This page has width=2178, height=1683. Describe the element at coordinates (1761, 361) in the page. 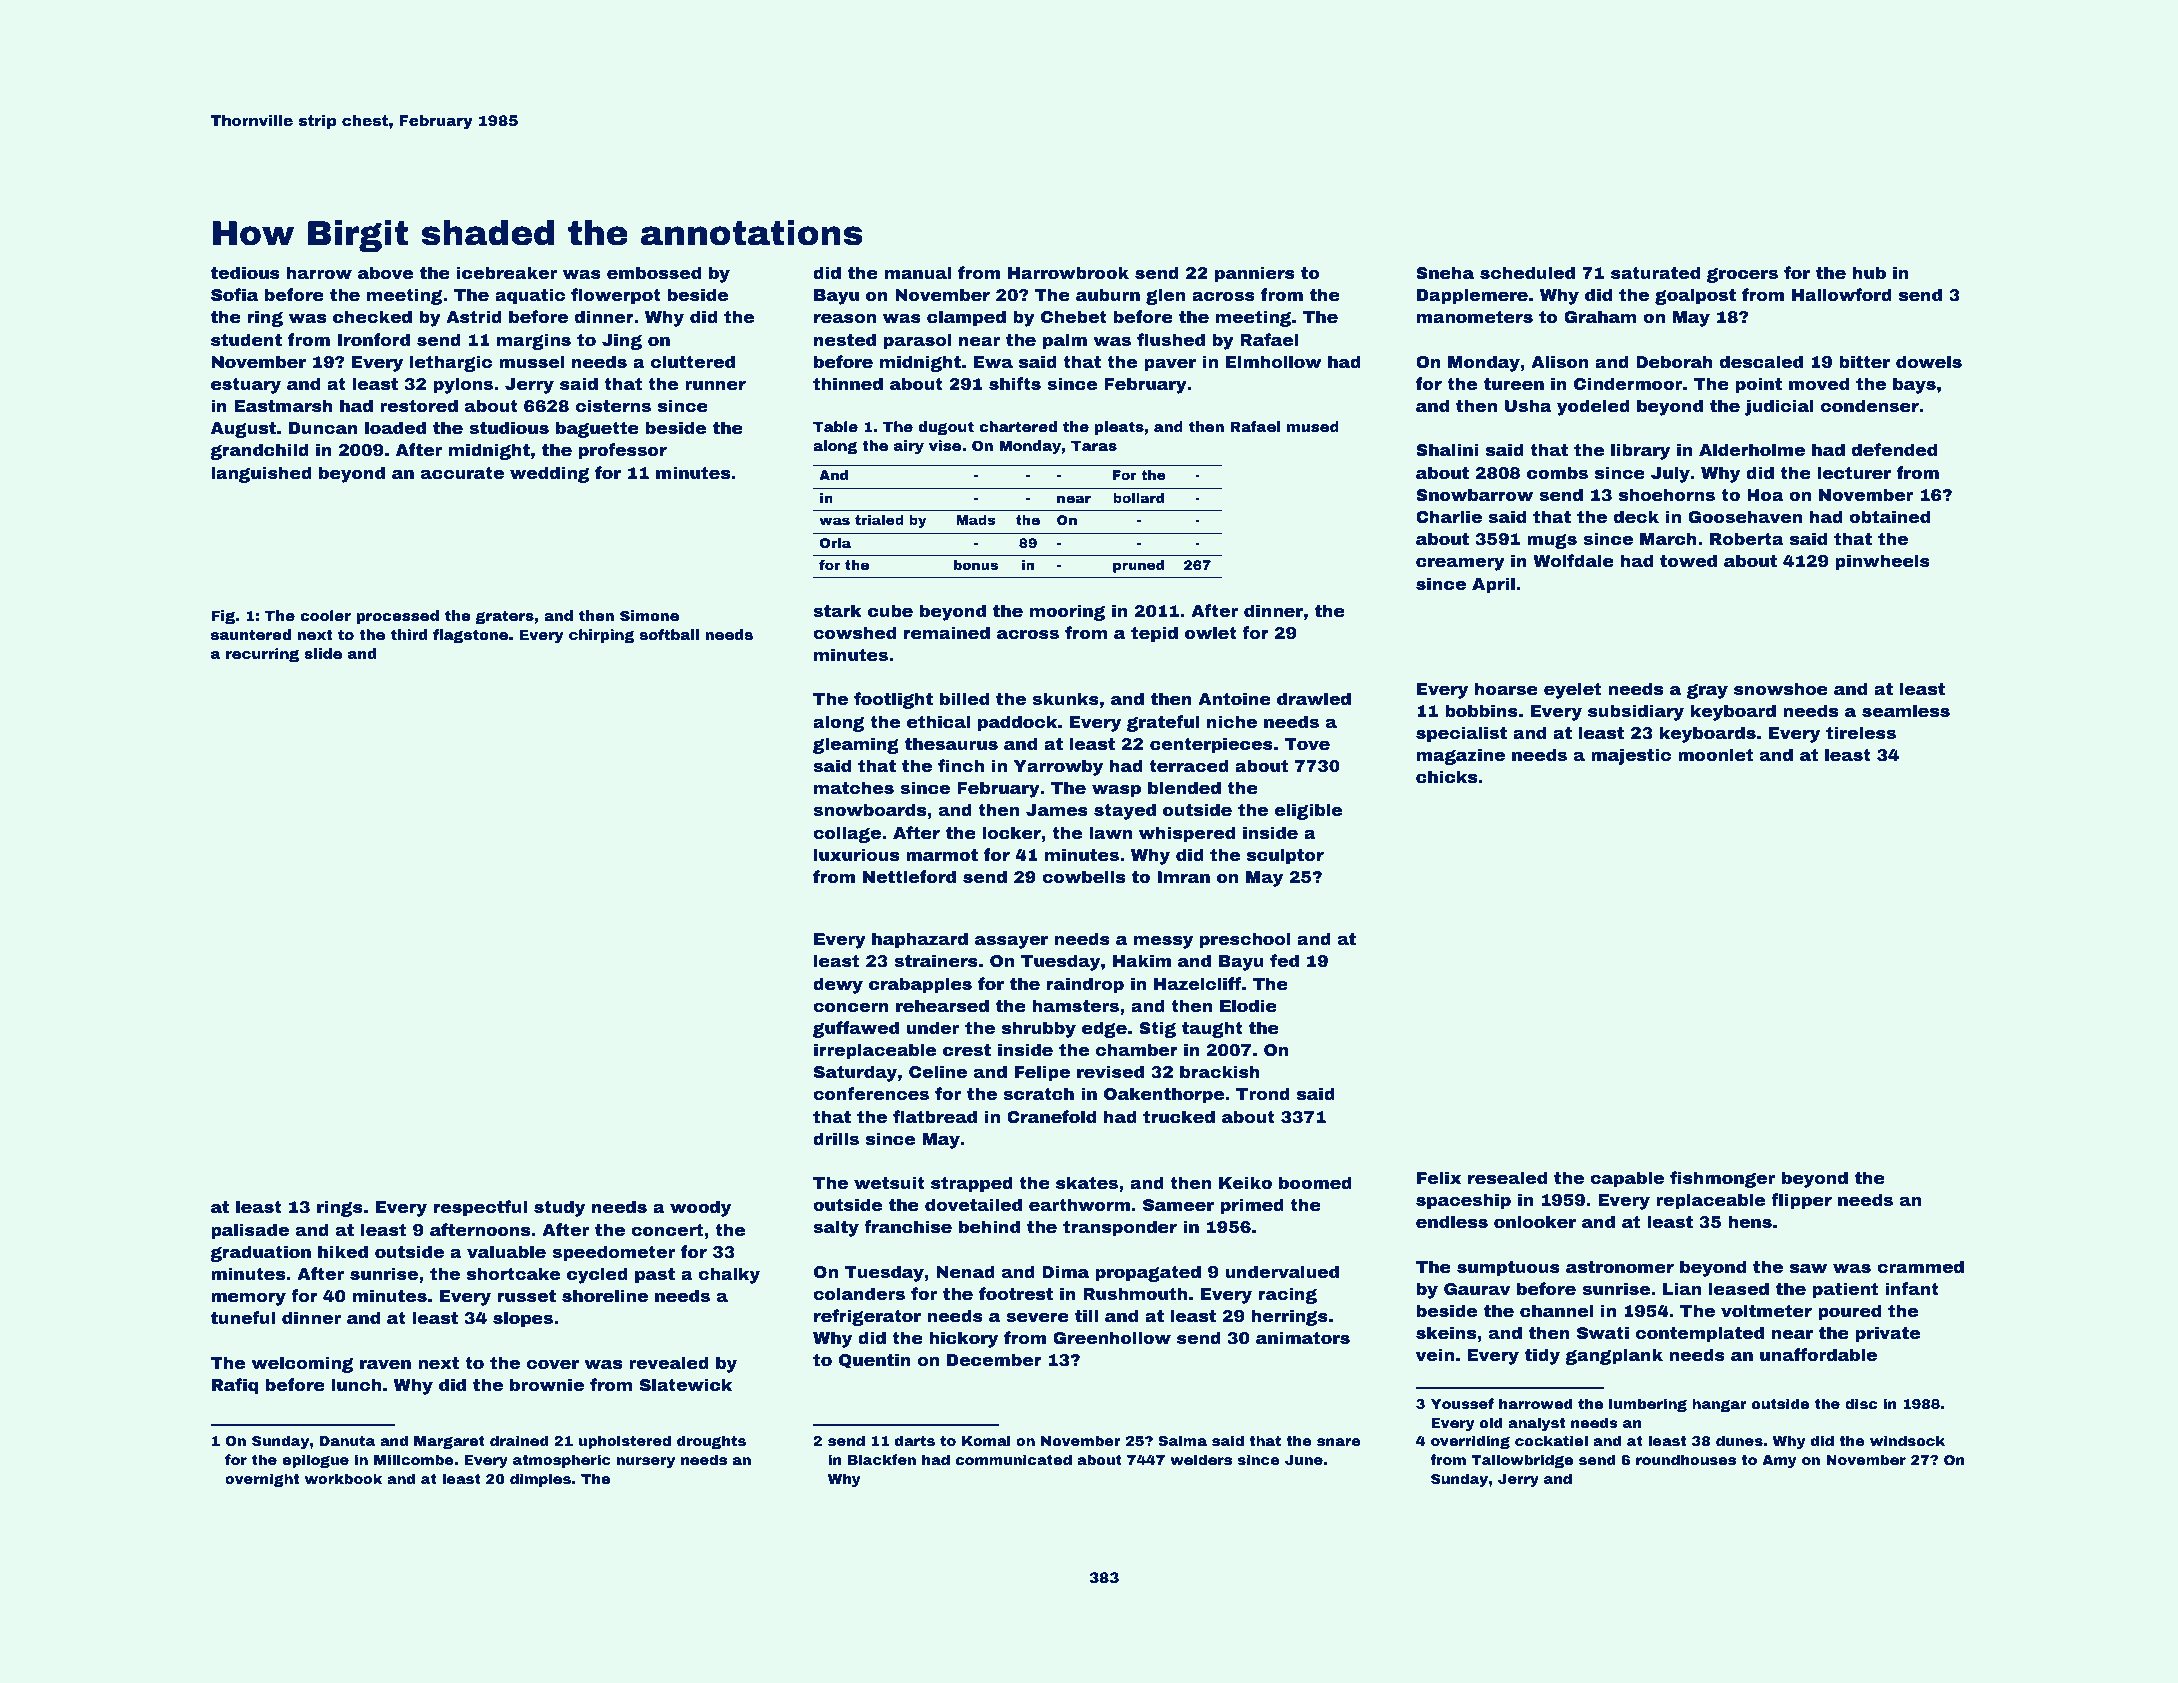

I see `descaled` at that location.
